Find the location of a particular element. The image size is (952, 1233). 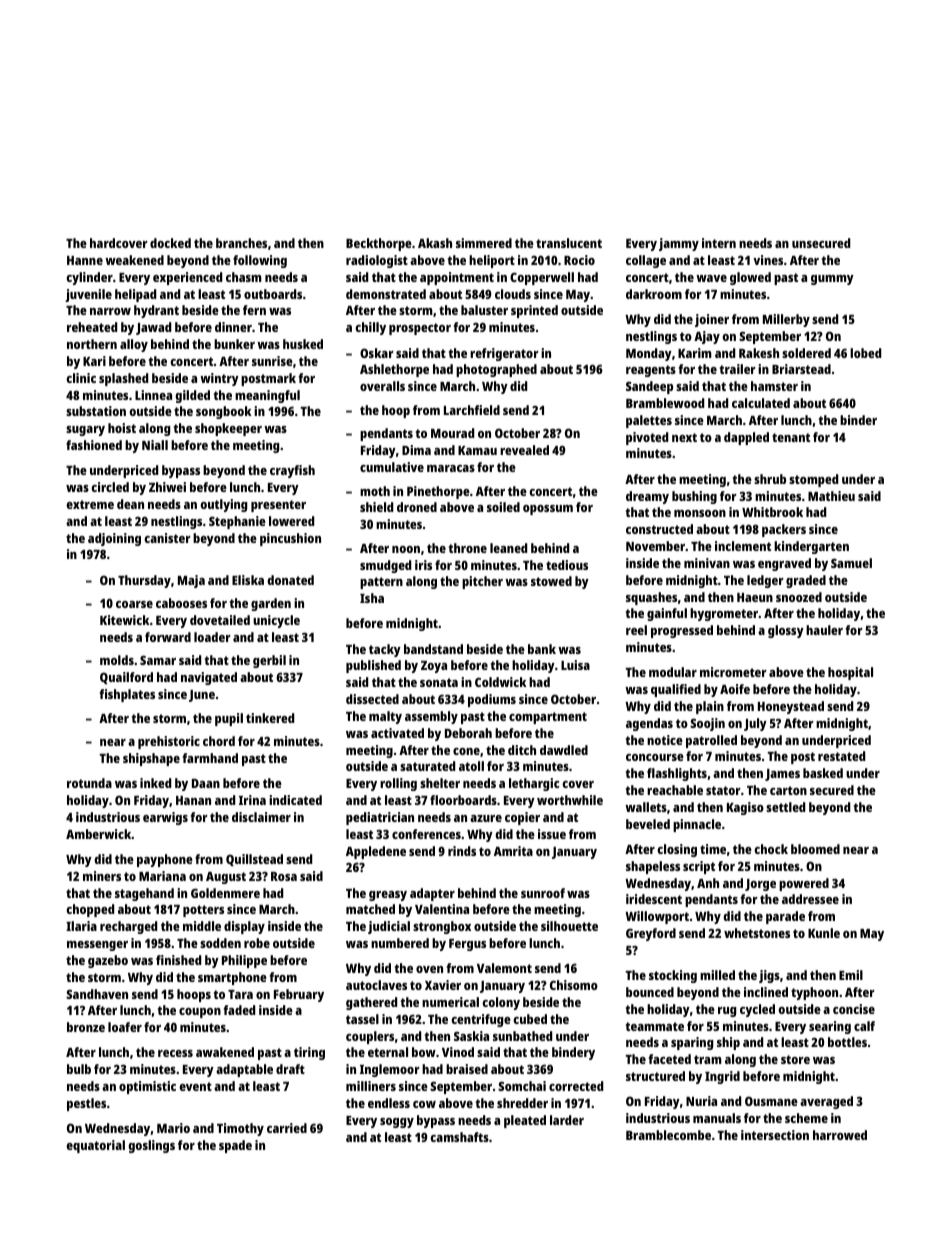

Honeystead is located at coordinates (791, 707).
